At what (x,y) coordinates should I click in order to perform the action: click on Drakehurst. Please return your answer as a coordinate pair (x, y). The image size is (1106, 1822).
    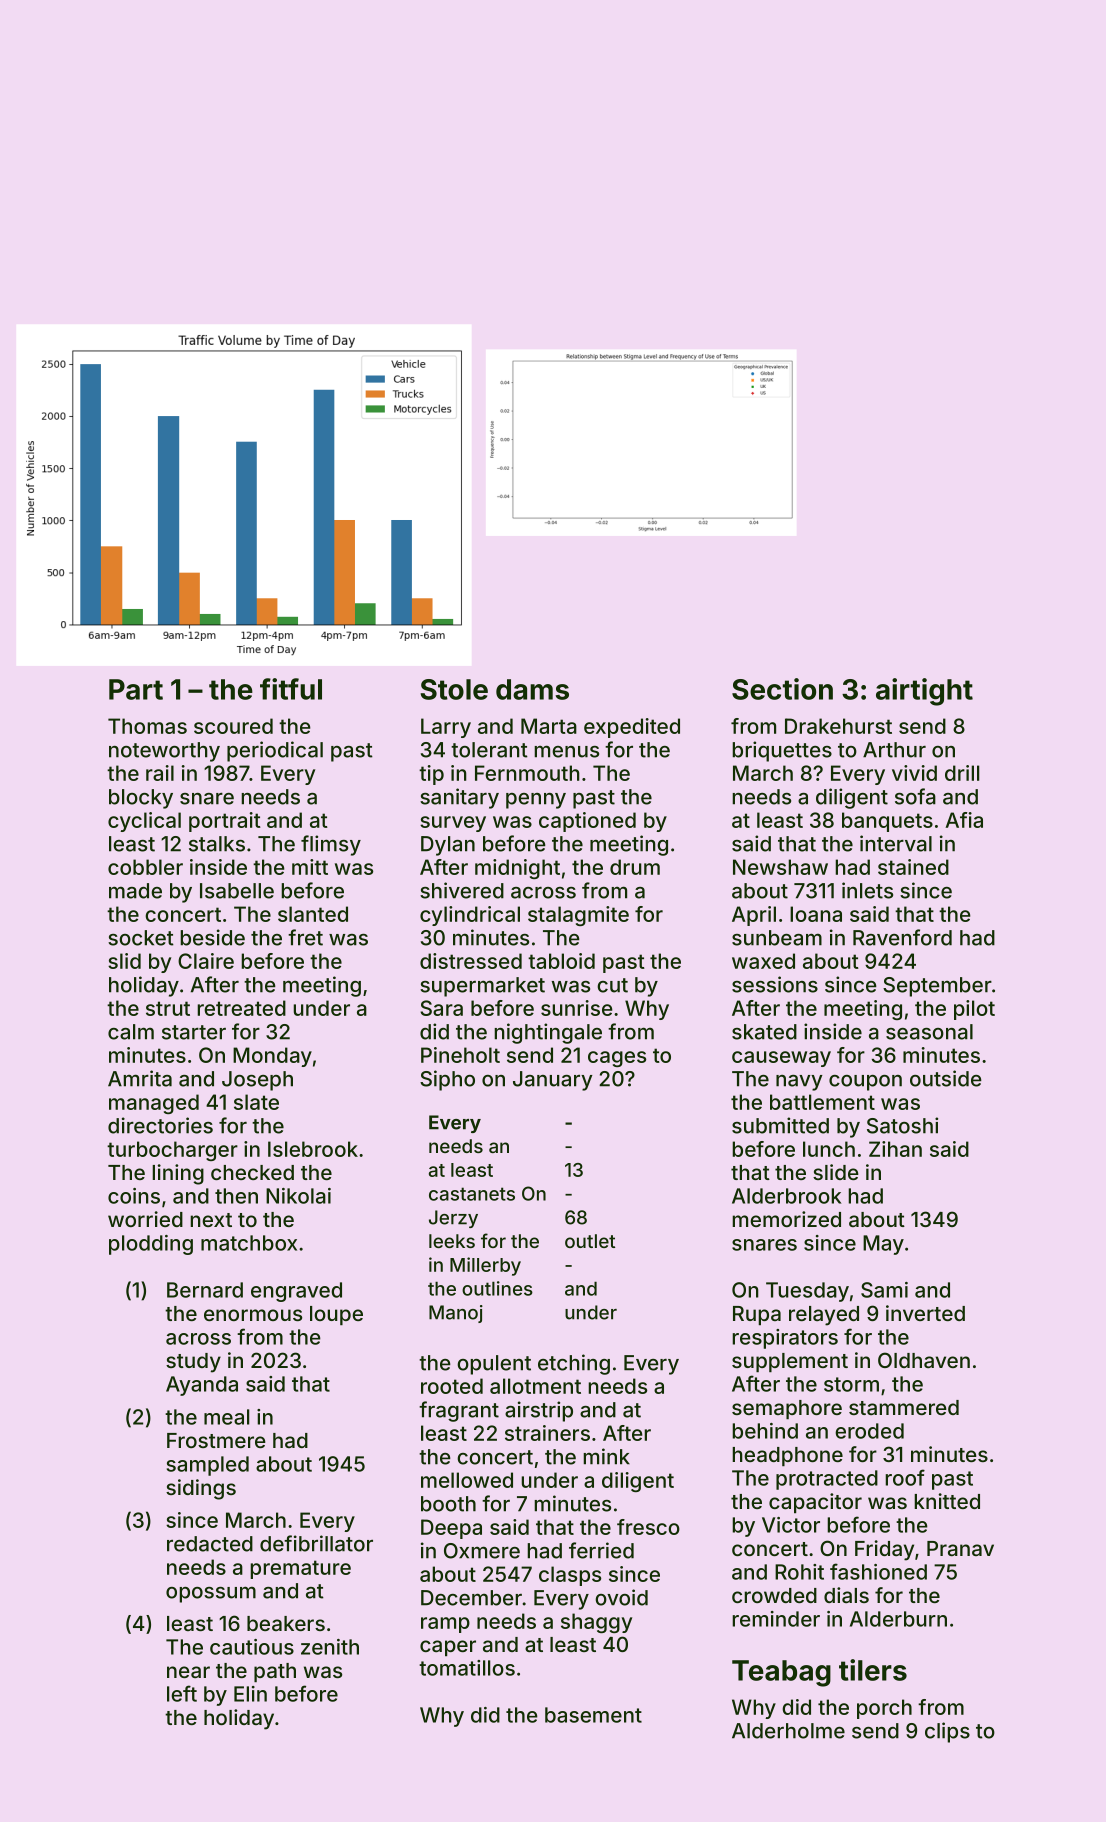
    Looking at the image, I should click on (838, 726).
